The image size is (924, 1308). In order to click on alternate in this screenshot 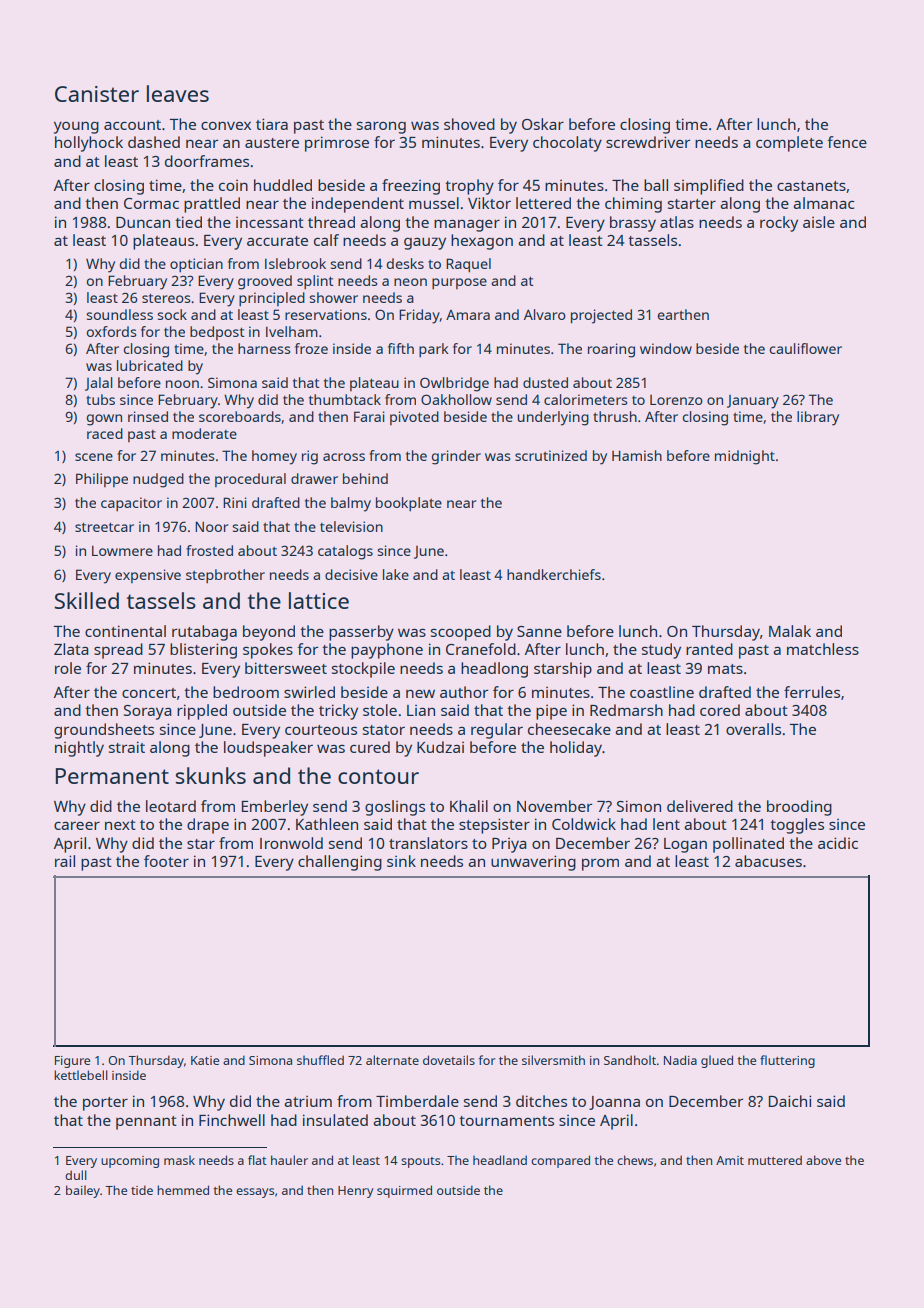, I will do `click(392, 1060)`.
